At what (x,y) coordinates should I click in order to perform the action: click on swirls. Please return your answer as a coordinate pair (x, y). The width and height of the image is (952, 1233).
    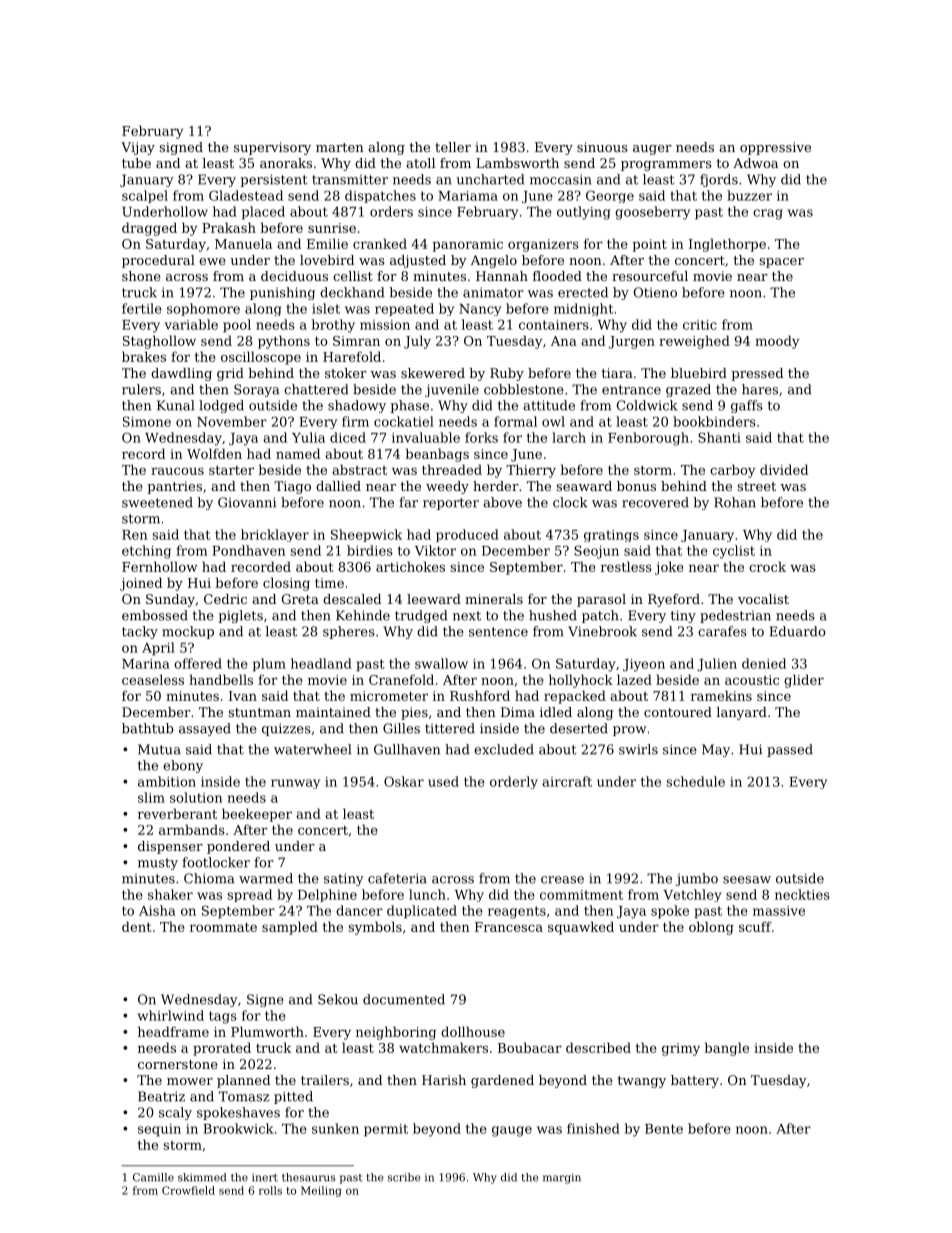
    Looking at the image, I should click on (638, 749).
